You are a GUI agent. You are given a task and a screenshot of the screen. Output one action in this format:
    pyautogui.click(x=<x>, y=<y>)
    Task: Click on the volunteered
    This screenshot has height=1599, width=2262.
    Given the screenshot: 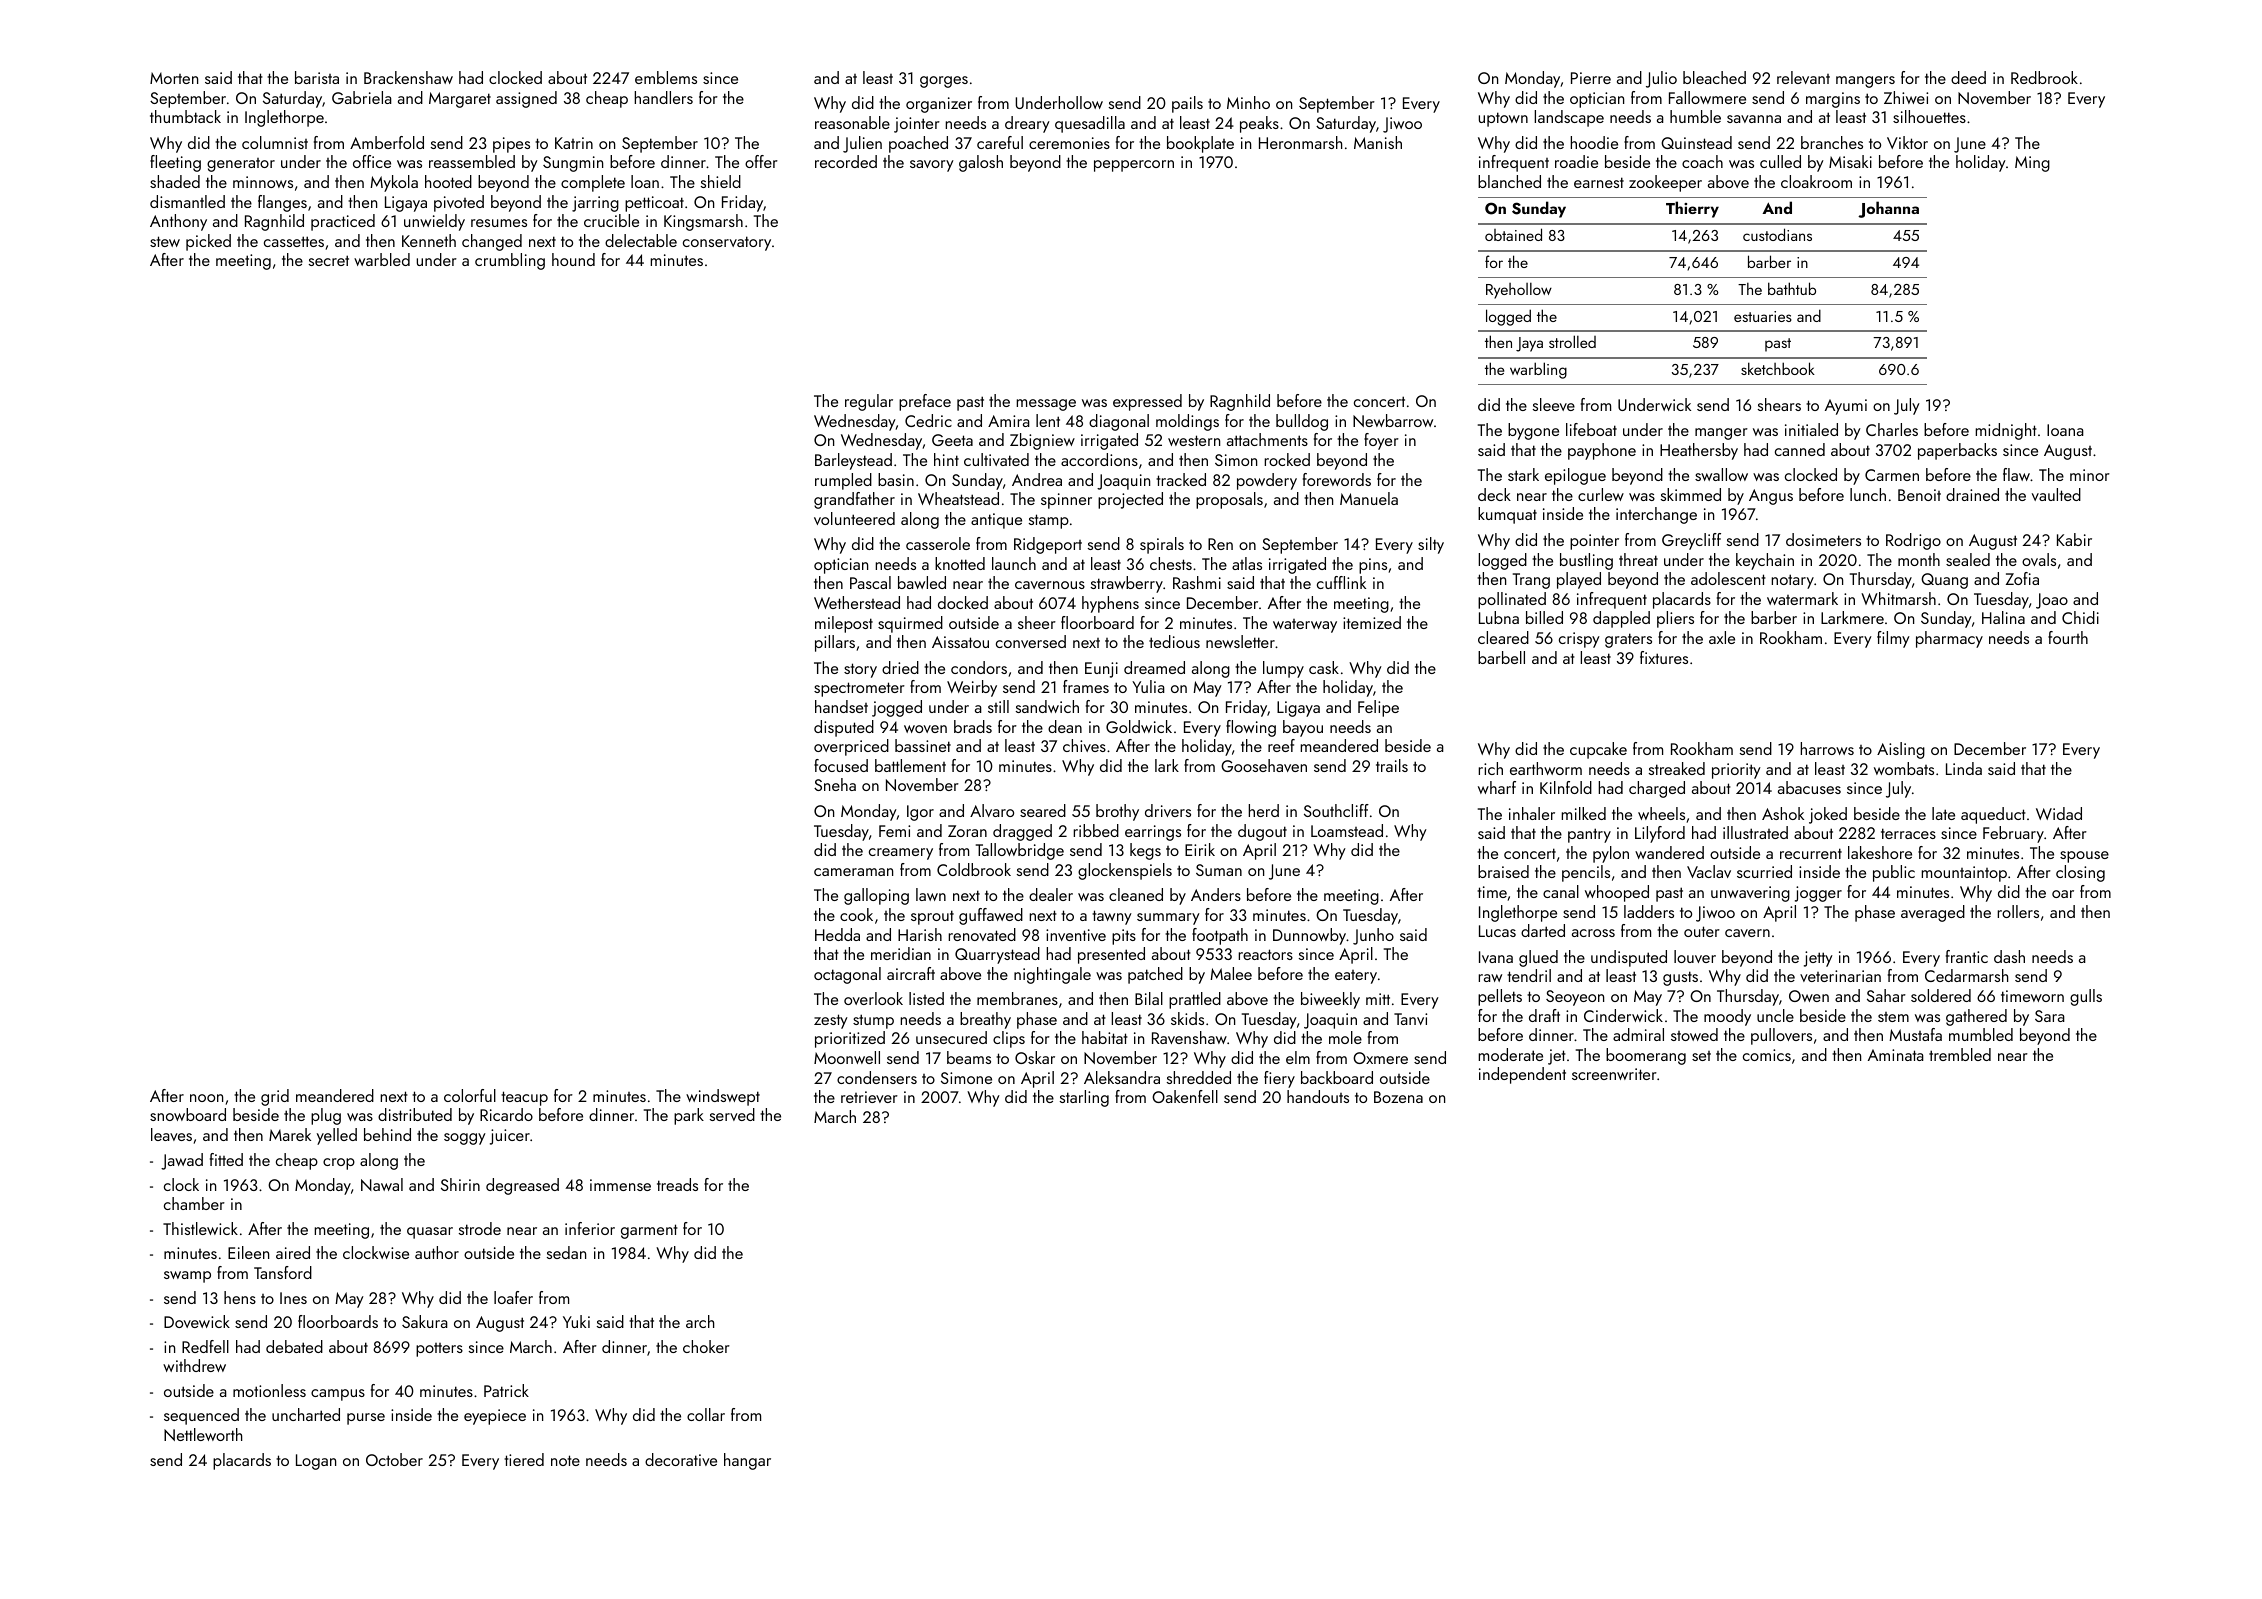 What is the action you would take?
    pyautogui.click(x=854, y=518)
